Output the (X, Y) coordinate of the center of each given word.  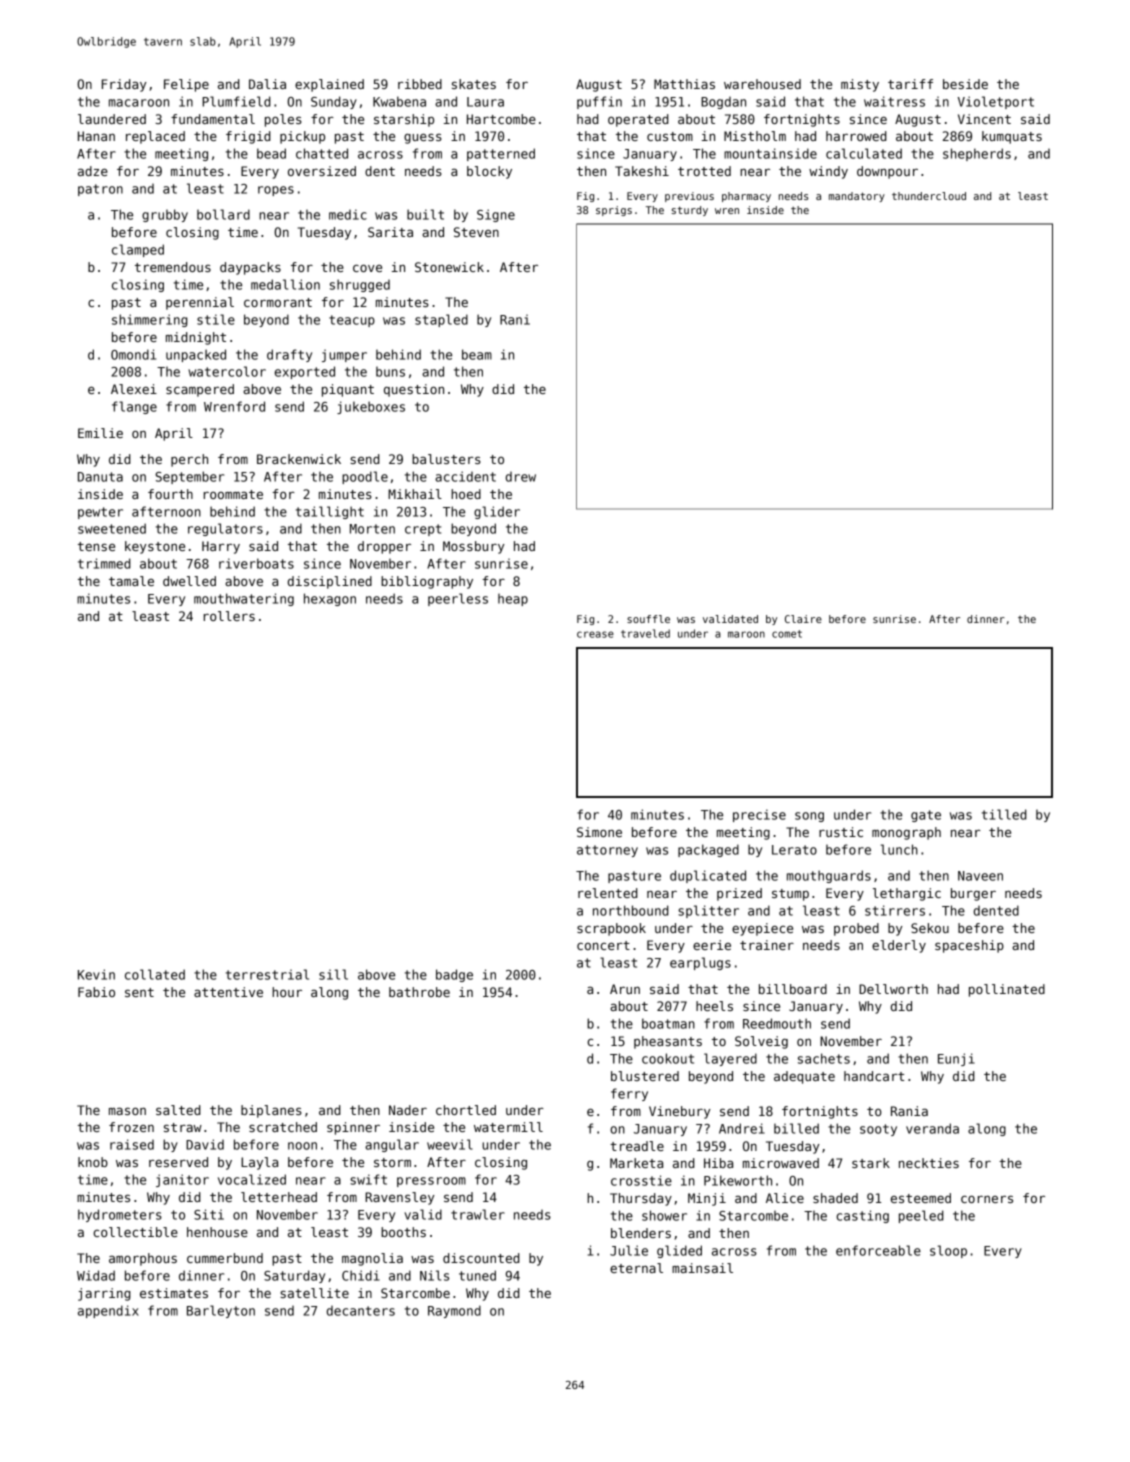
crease (595, 634)
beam (477, 354)
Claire (803, 619)
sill (333, 974)
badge (454, 975)
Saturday (294, 1276)
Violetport (996, 102)
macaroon (139, 103)
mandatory (857, 197)
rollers (229, 616)
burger (973, 894)
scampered (200, 390)
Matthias (684, 84)
